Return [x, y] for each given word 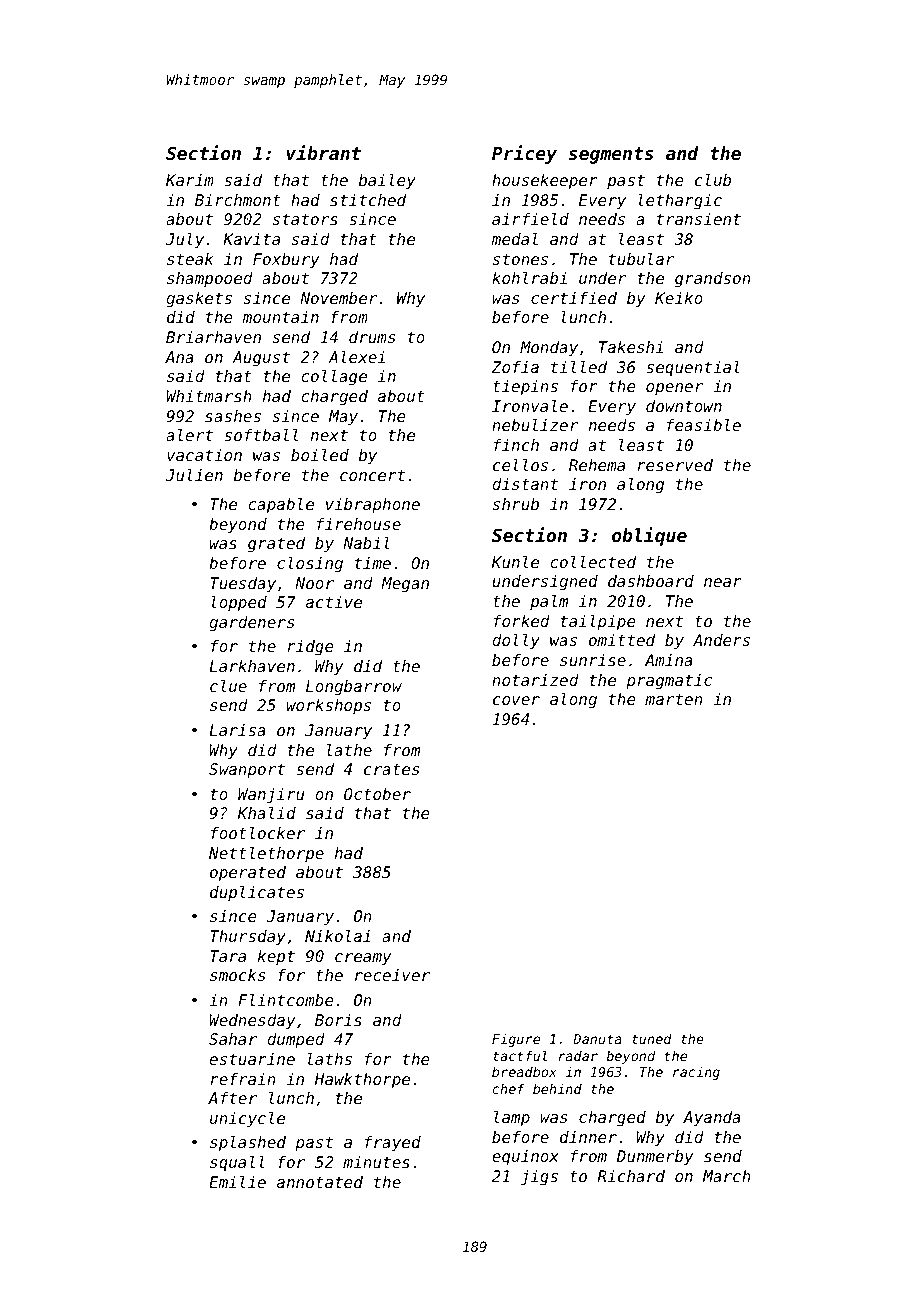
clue [228, 686]
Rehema [597, 465]
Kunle [515, 562]
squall [237, 1164]
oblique [649, 536]
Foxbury [286, 261]
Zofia [515, 367]
